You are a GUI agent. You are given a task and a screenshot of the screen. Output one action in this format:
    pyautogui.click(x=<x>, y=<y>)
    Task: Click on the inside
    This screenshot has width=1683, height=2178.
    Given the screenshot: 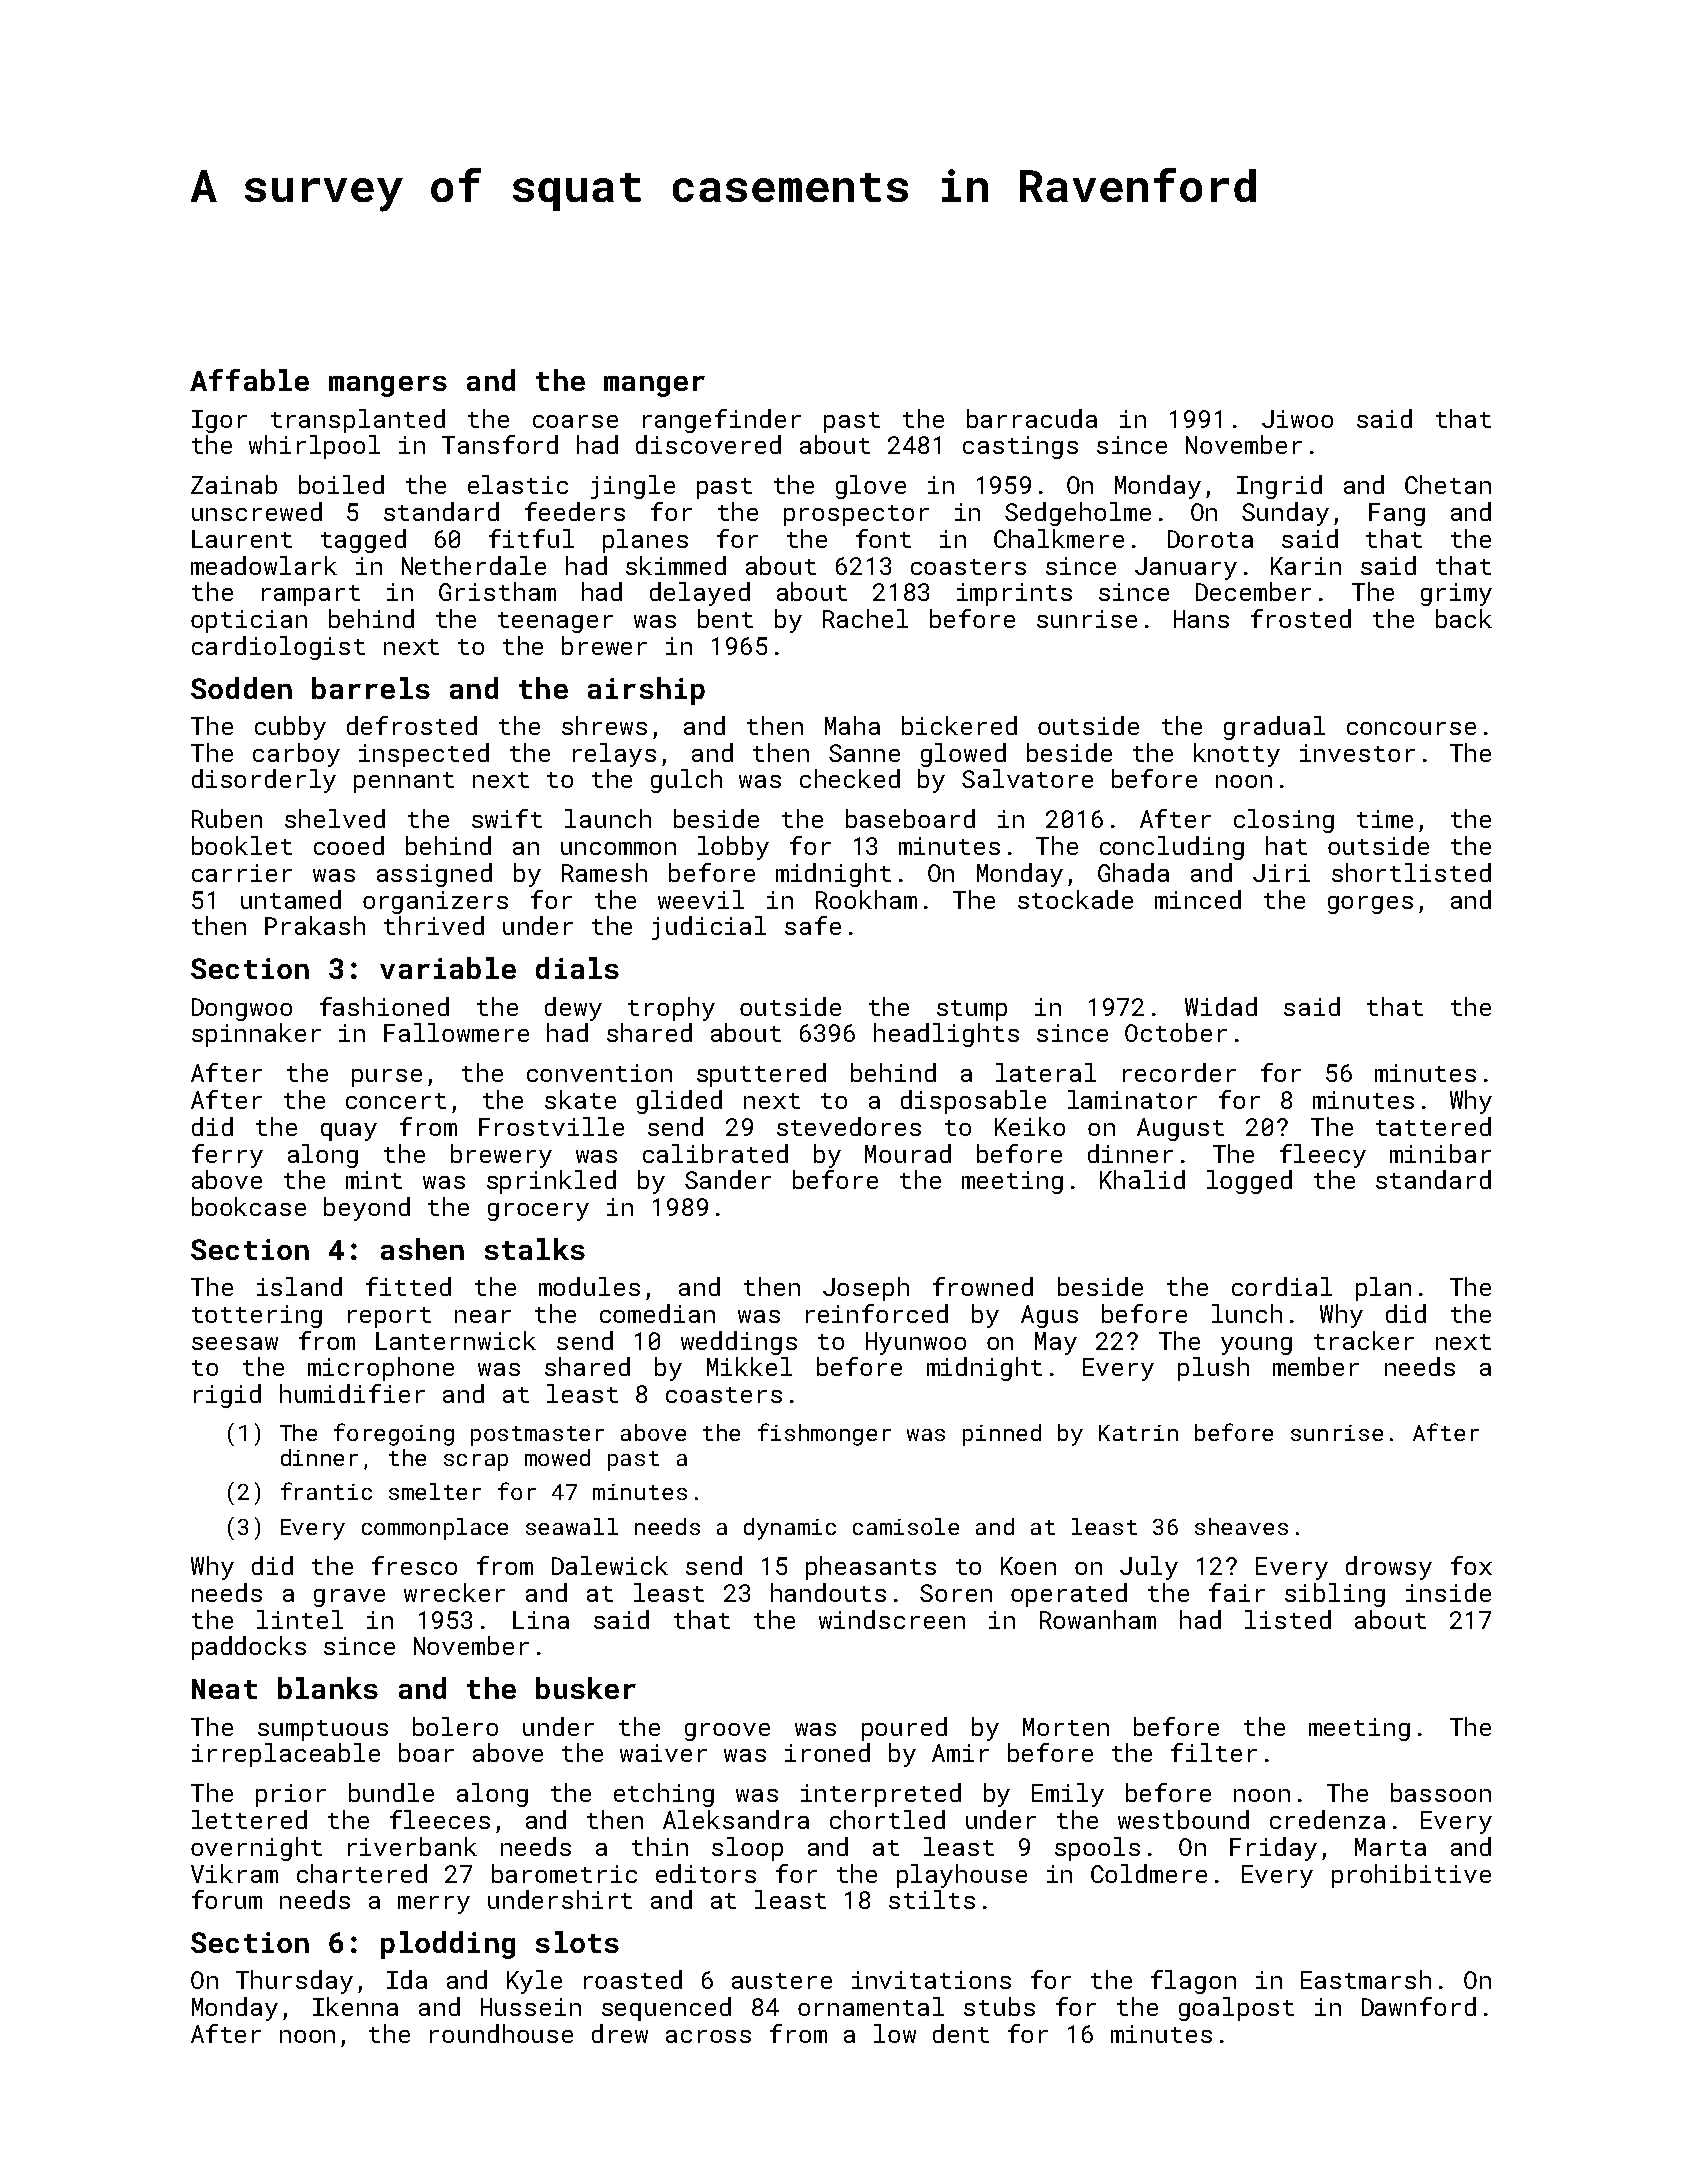 What is the action you would take?
    pyautogui.click(x=1448, y=1592)
